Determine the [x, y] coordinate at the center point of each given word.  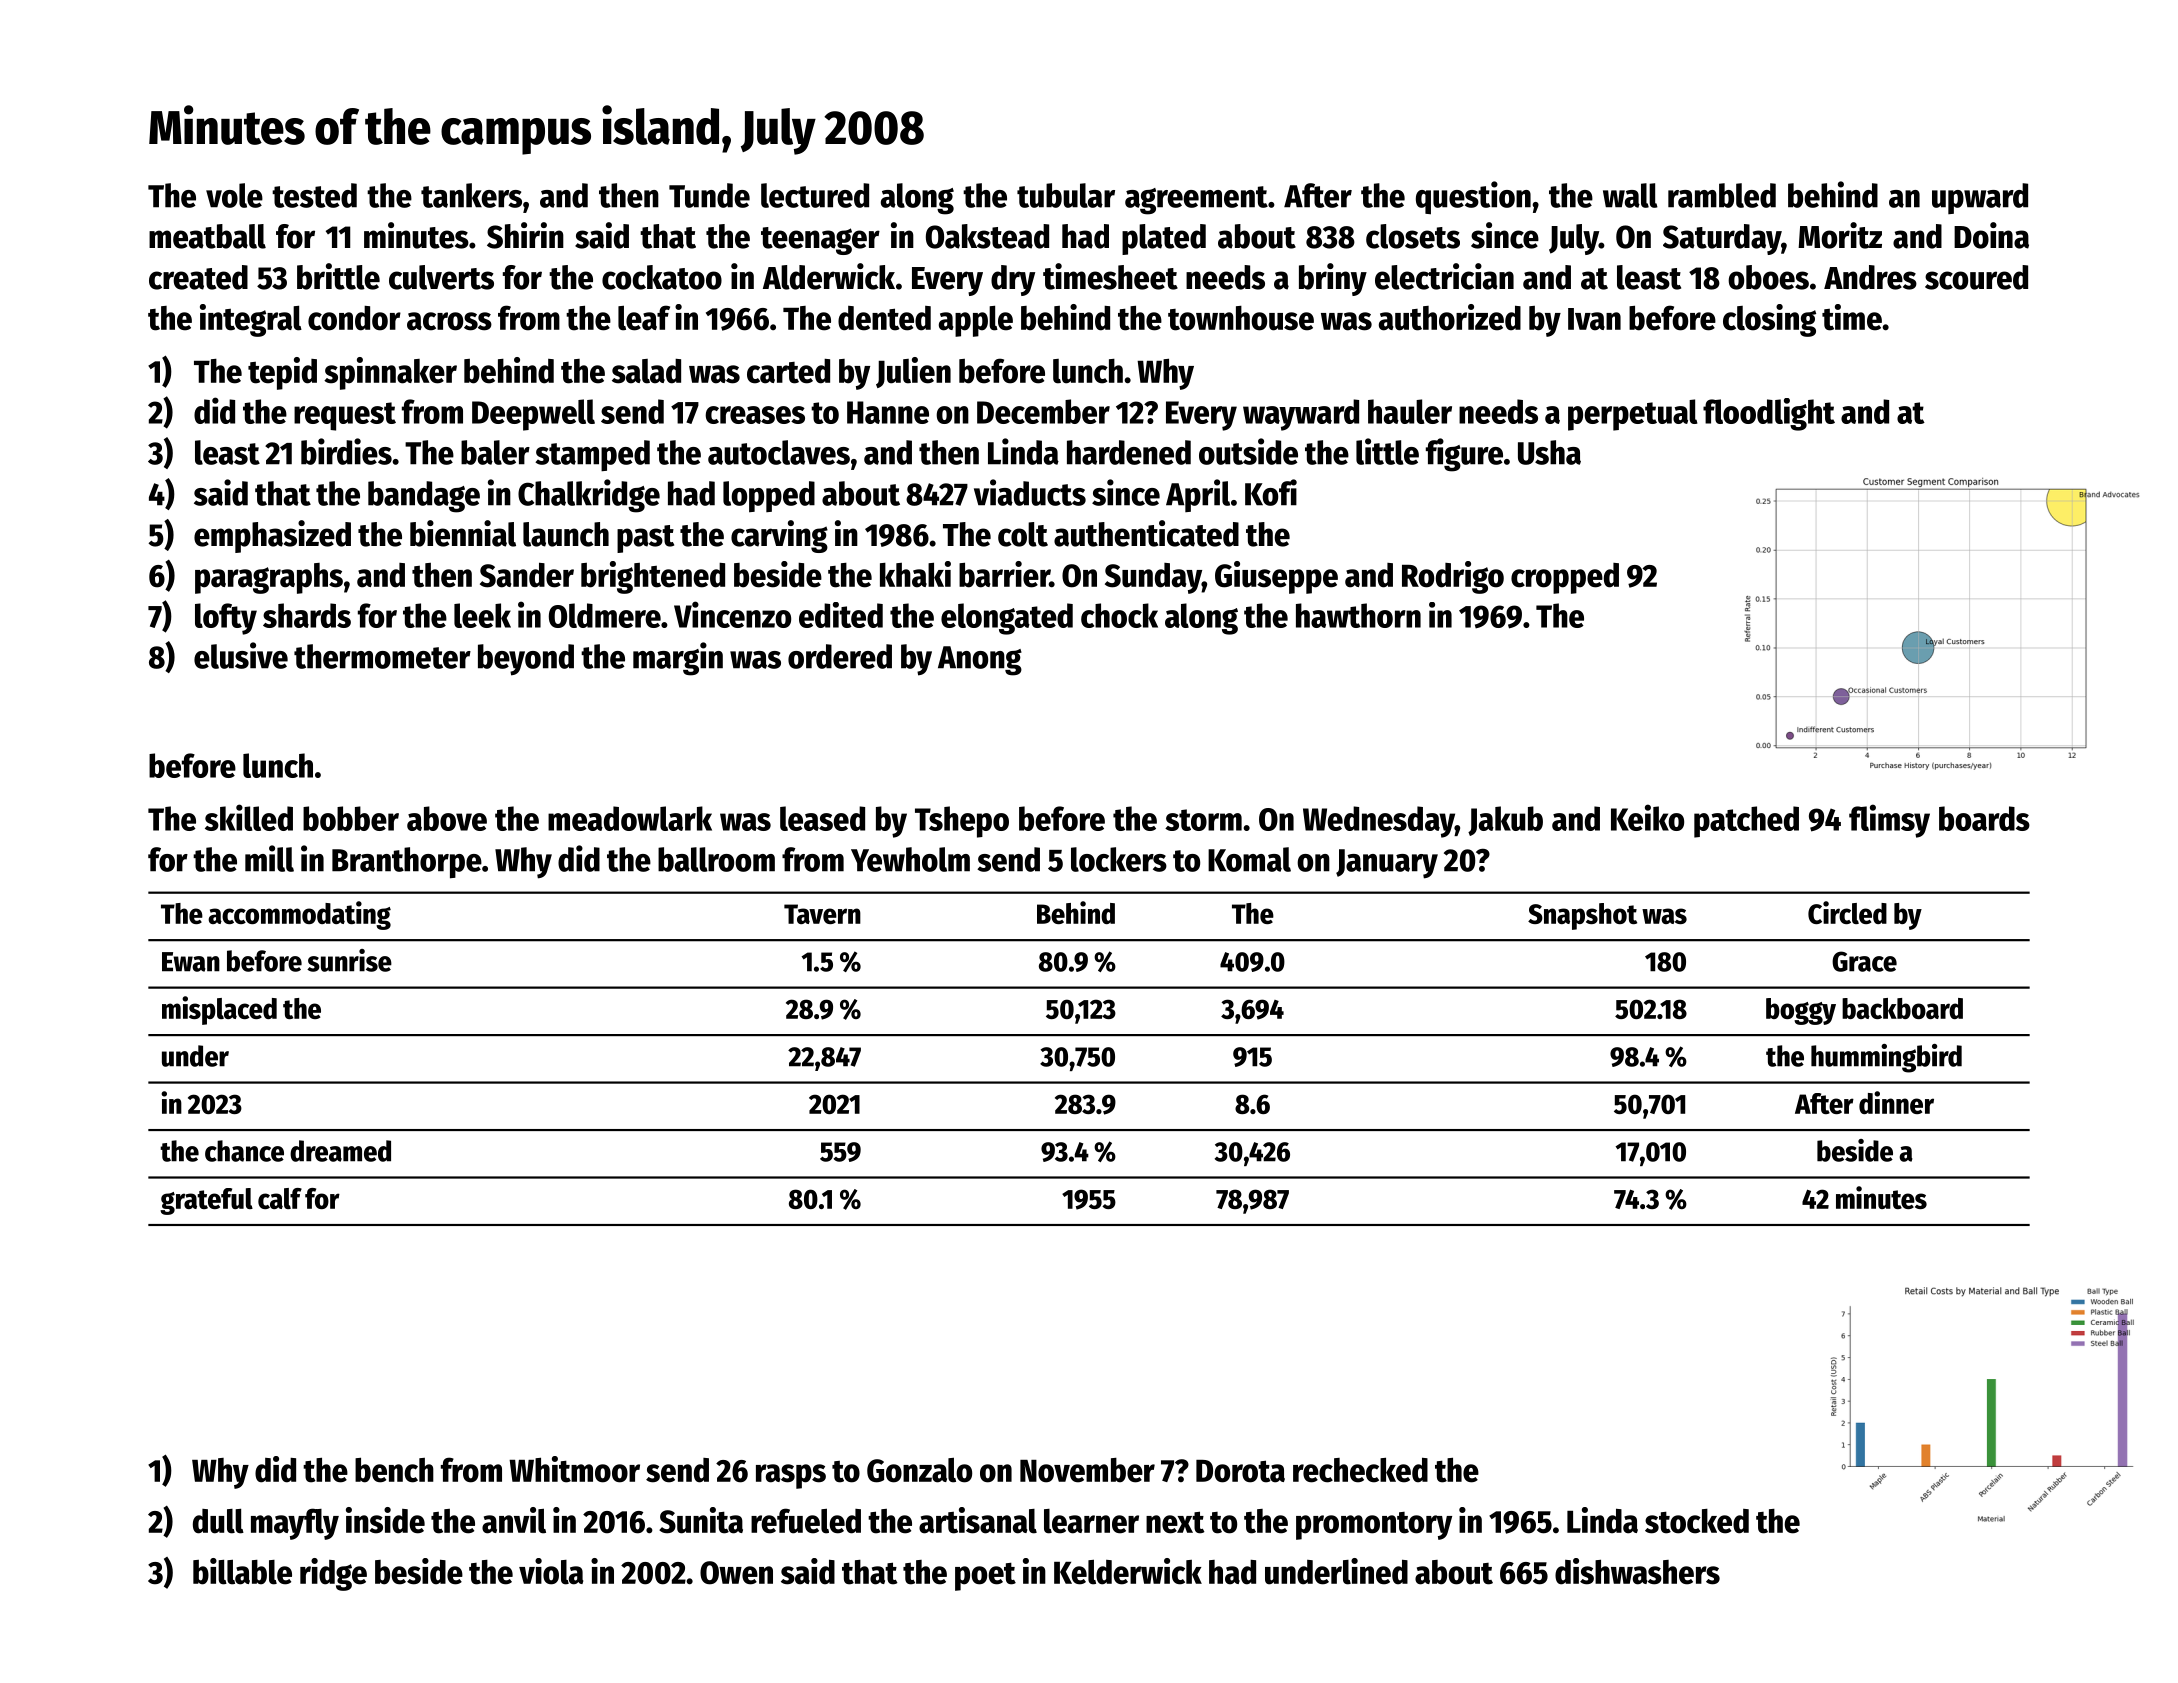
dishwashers [1637, 1571]
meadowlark [630, 818]
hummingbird [1886, 1058]
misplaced [219, 1010]
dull [218, 1521]
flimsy [1889, 821]
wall [1630, 195]
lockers [1119, 859]
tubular [1066, 195]
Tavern [822, 914]
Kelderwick [1128, 1571]
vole [234, 195]
